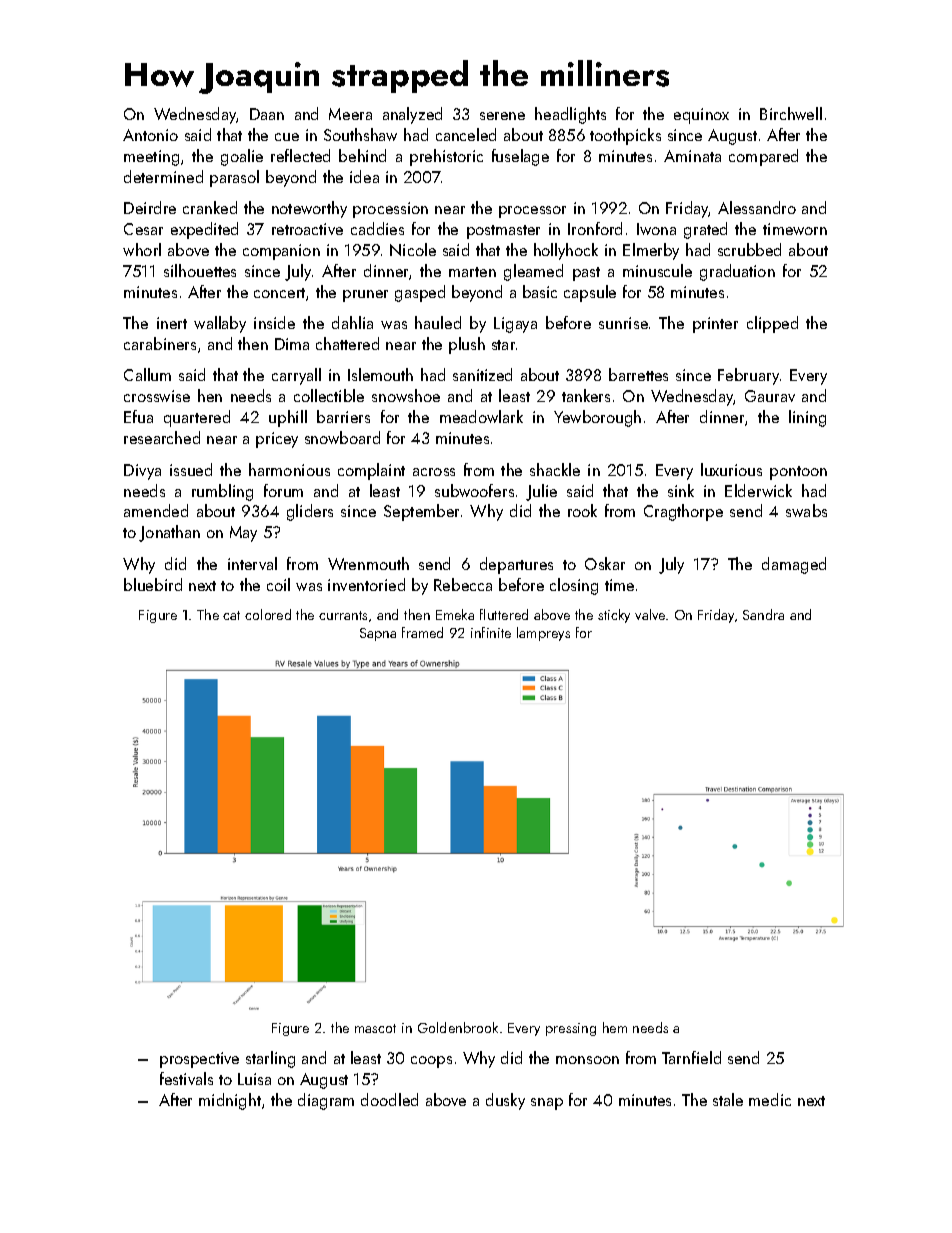  Describe the element at coordinates (150, 135) in the image. I see `Antonio` at that location.
